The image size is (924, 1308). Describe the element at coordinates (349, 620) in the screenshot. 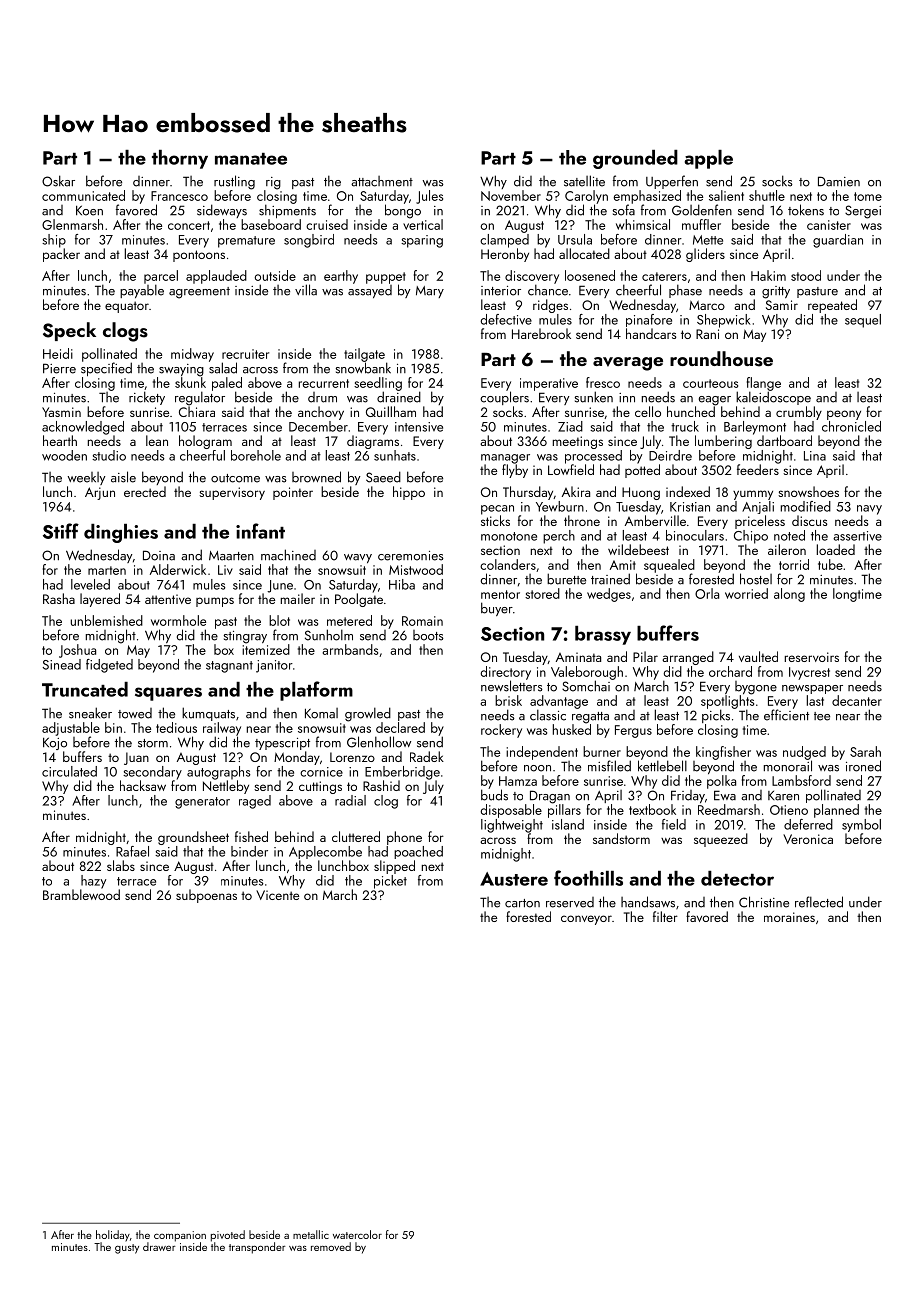

I see `metered` at that location.
